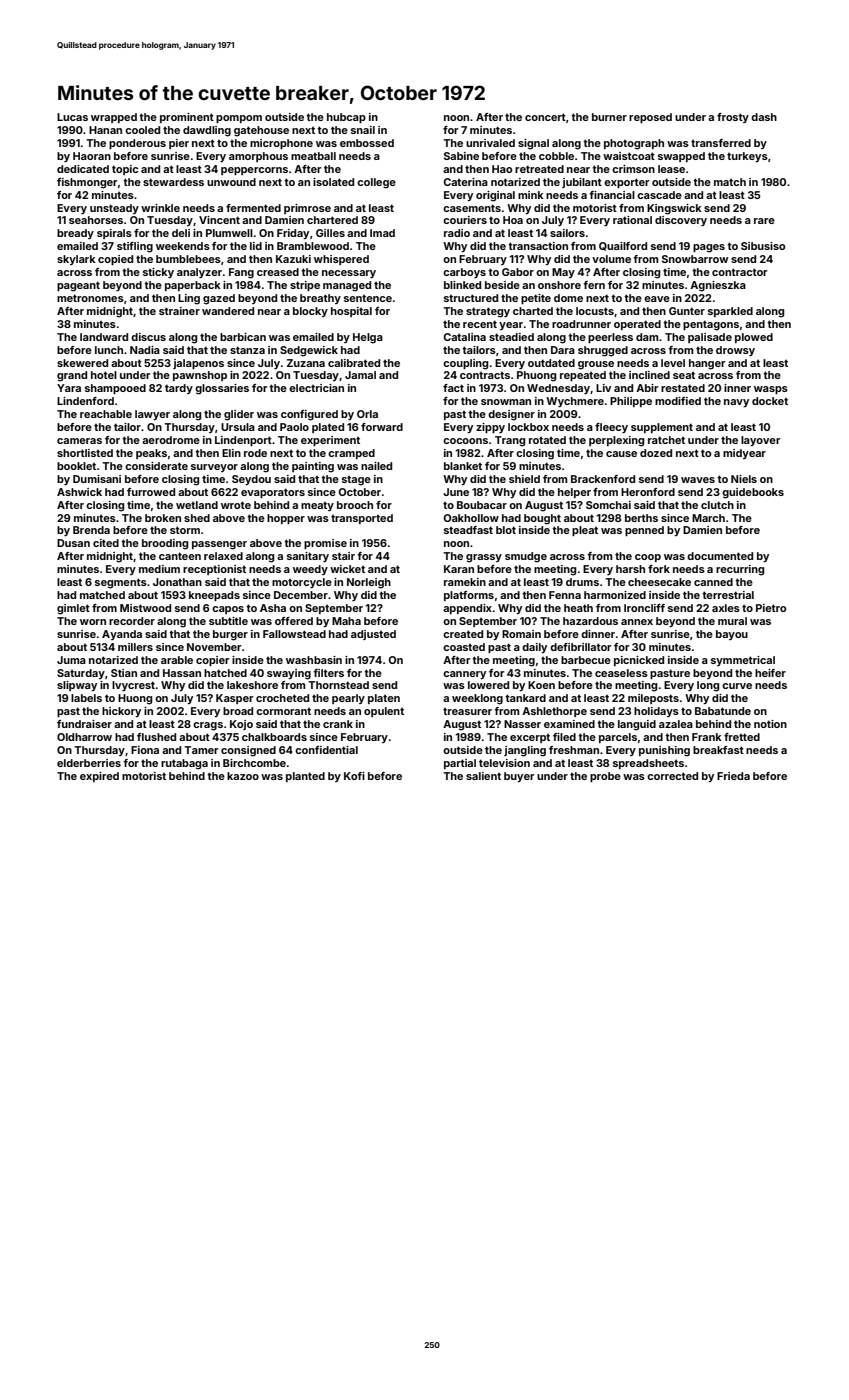 Image resolution: width=849 pixels, height=1400 pixels. What do you see at coordinates (538, 246) in the image?
I see `transaction` at bounding box center [538, 246].
